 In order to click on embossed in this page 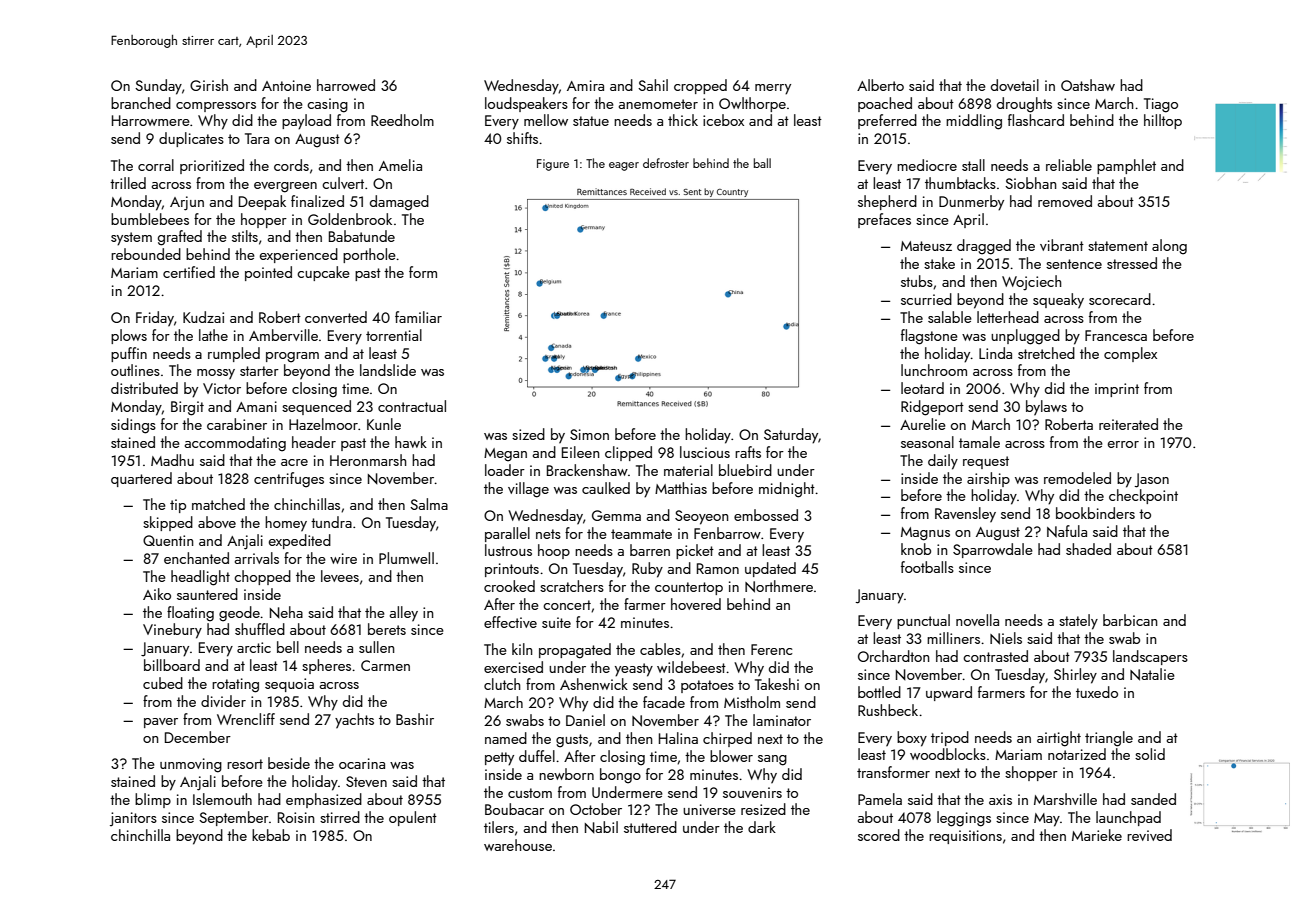, I will do `click(766, 515)`.
